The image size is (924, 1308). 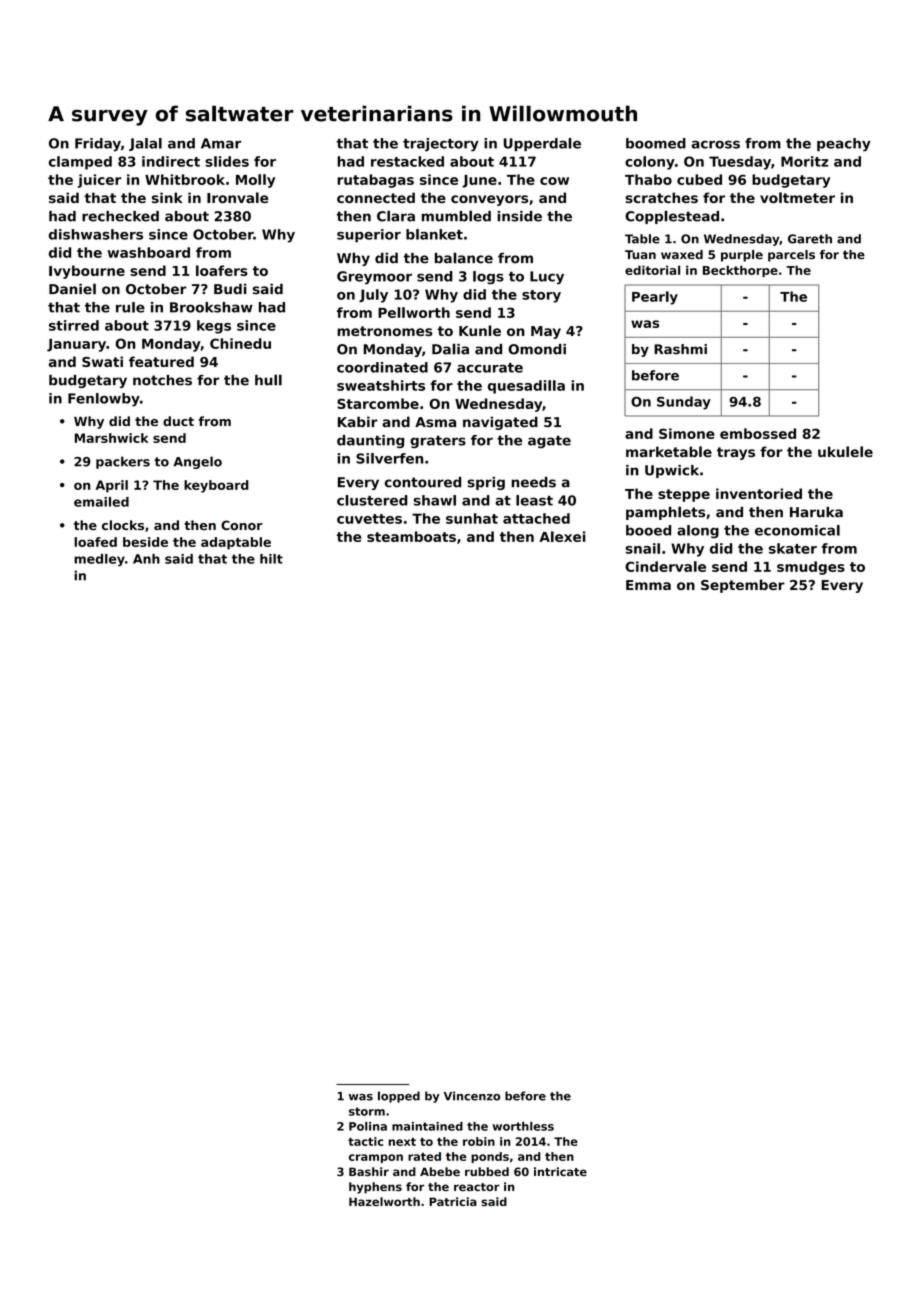 I want to click on smudges, so click(x=811, y=568).
